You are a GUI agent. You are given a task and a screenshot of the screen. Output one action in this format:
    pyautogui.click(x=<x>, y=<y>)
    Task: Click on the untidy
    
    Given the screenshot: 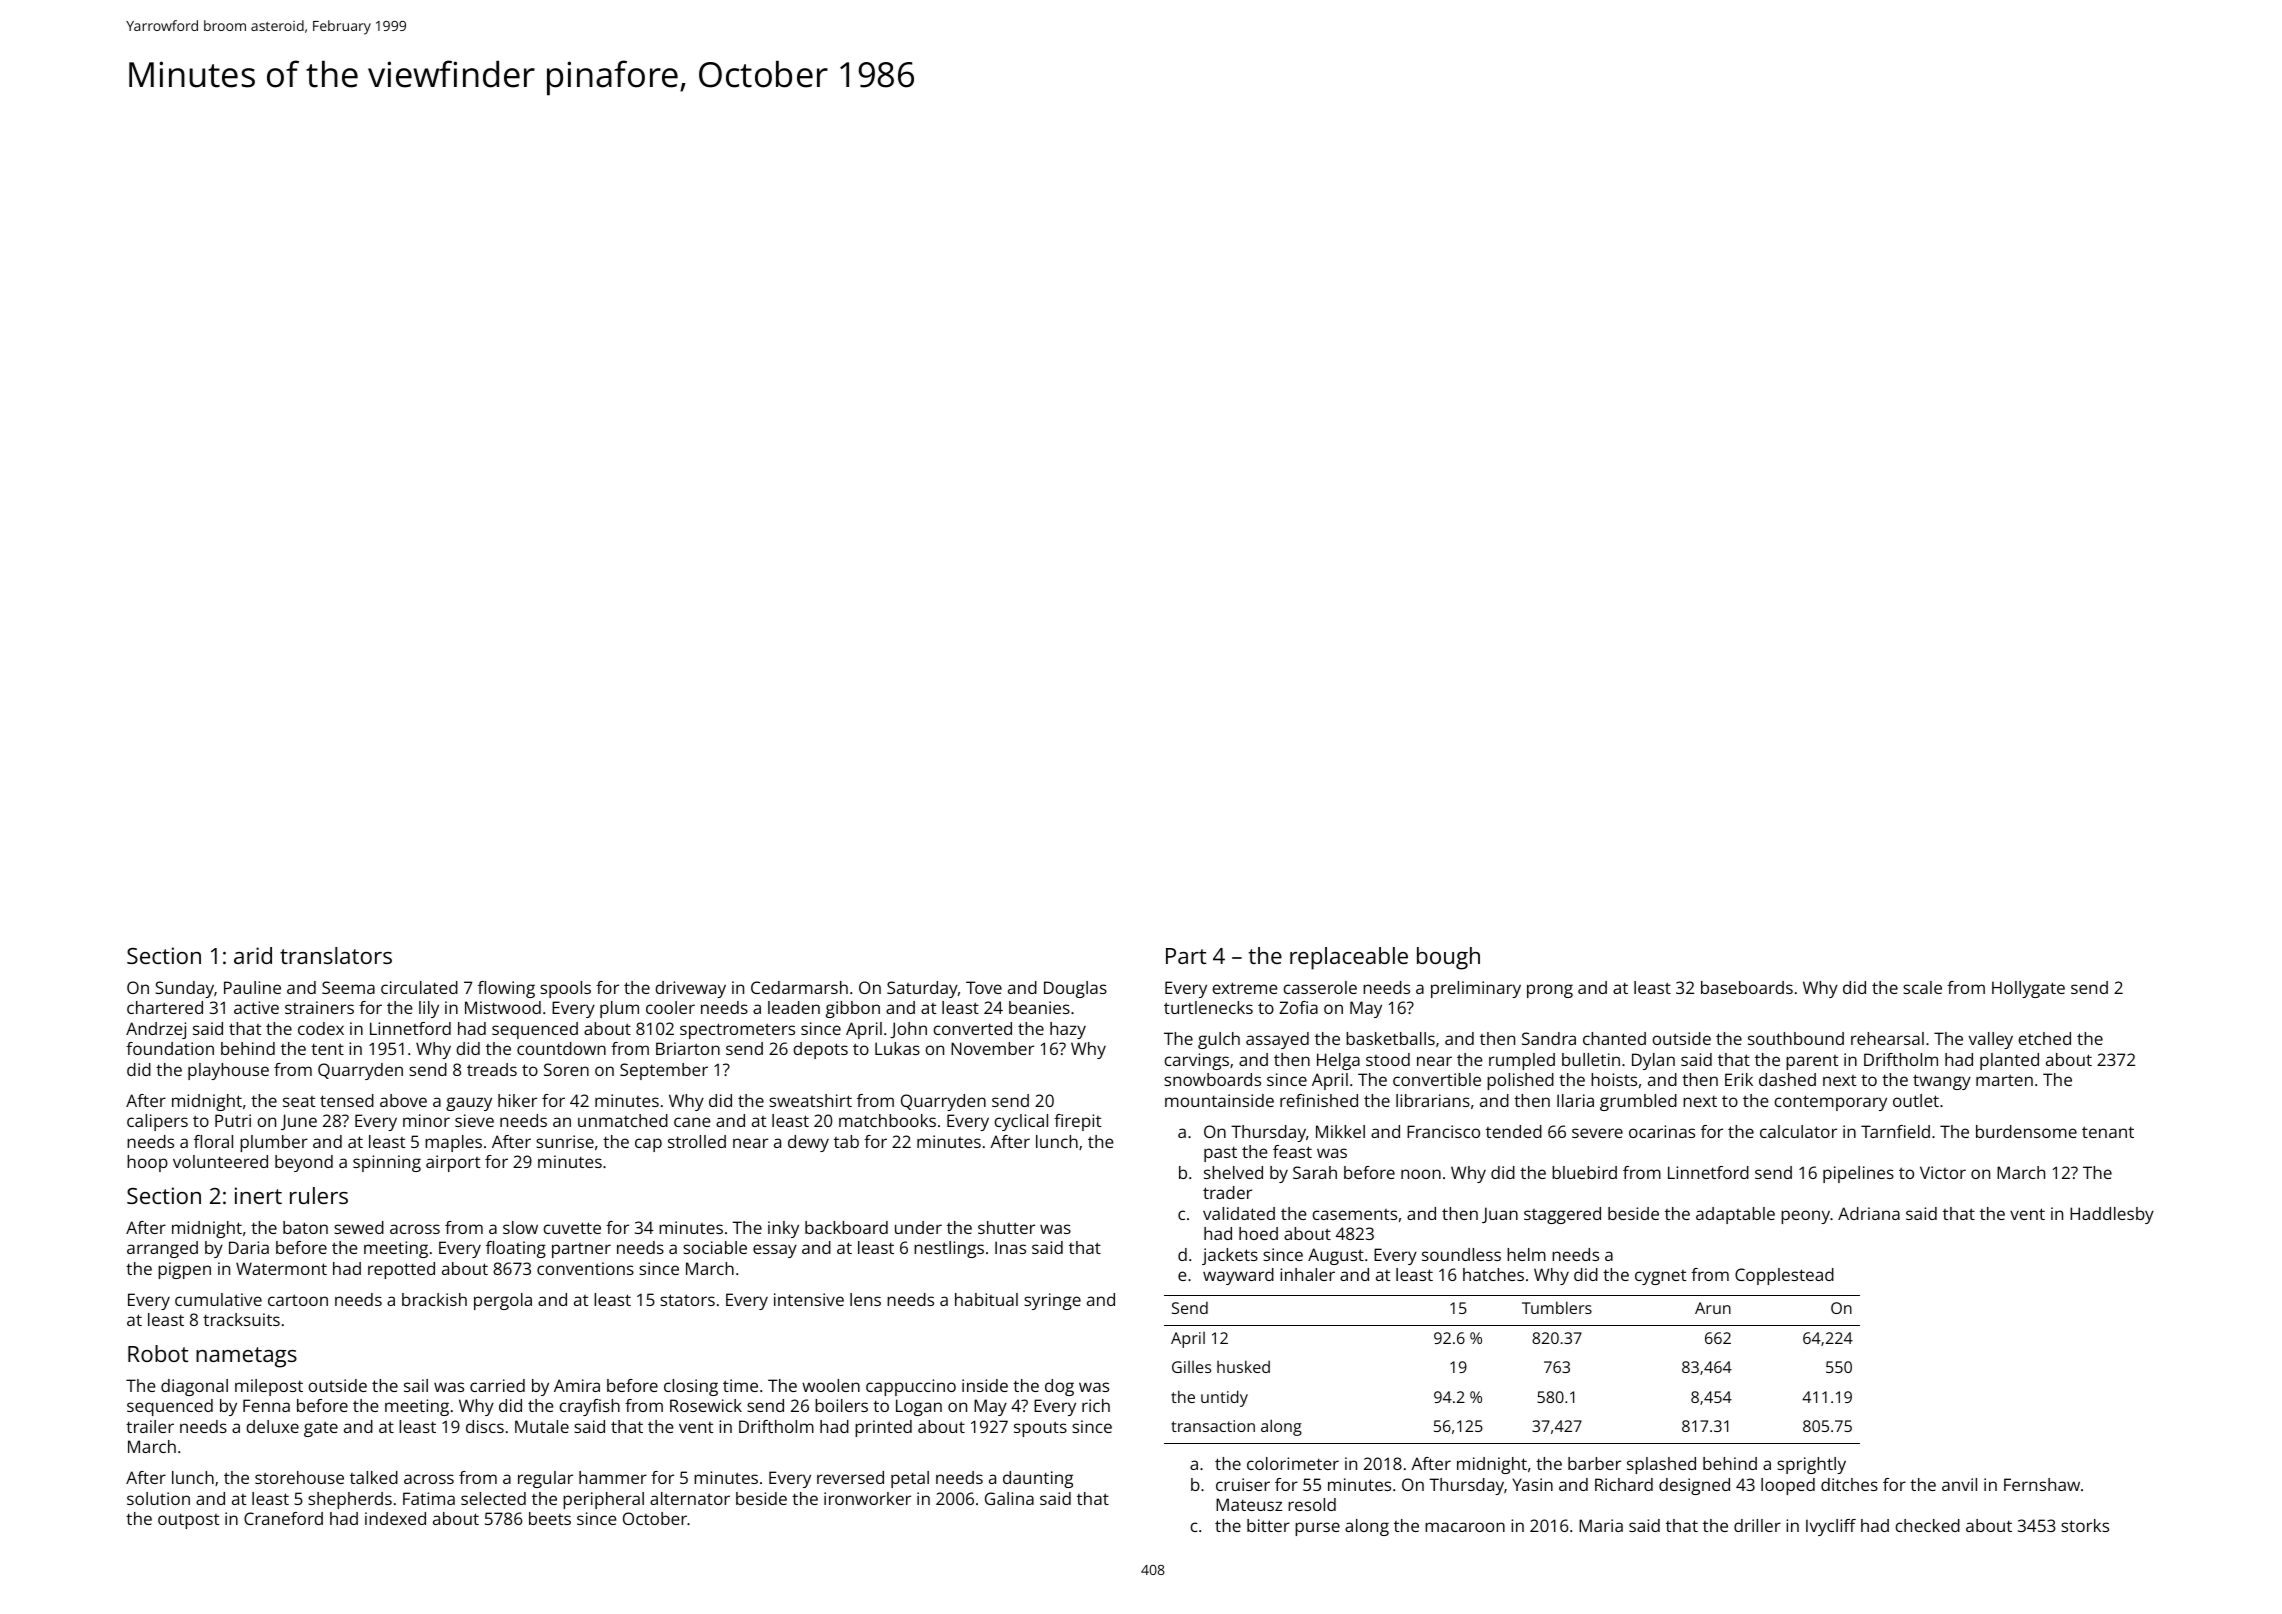 What is the action you would take?
    pyautogui.click(x=1224, y=1398)
